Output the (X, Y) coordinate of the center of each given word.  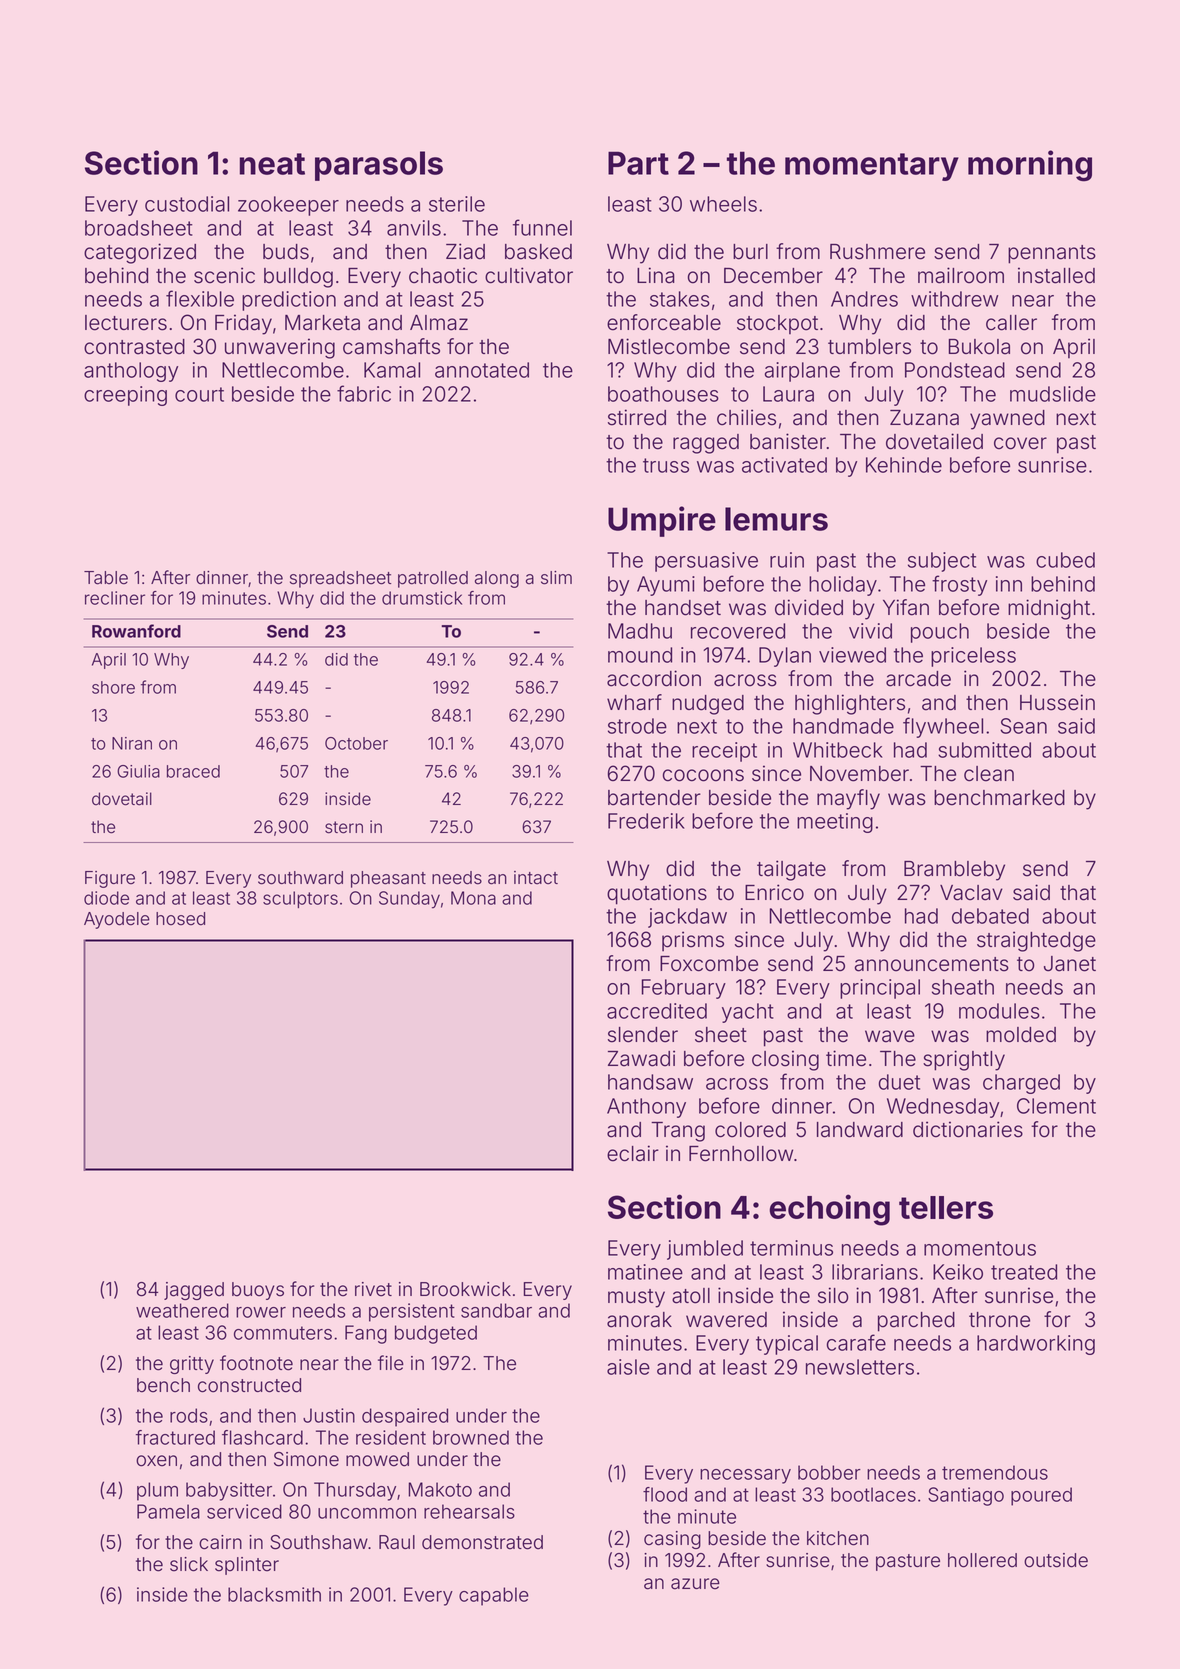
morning (1030, 166)
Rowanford (136, 631)
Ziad (465, 251)
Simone (306, 1459)
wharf (634, 702)
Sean (1023, 726)
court (199, 394)
